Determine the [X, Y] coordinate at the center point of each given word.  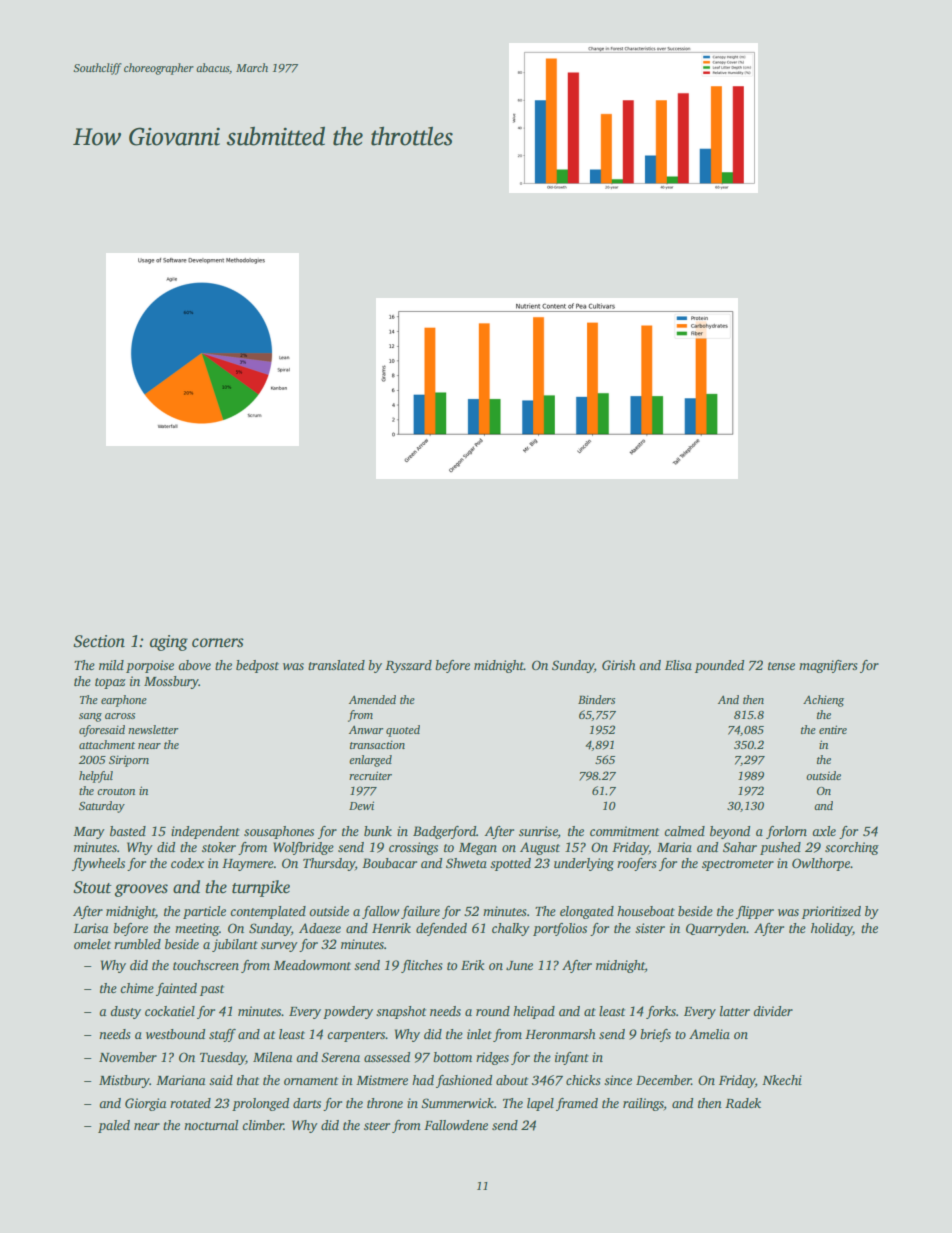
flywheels [98, 864]
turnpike [261, 888]
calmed [684, 831]
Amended [372, 699]
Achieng [823, 701]
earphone [124, 701]
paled [114, 1126]
